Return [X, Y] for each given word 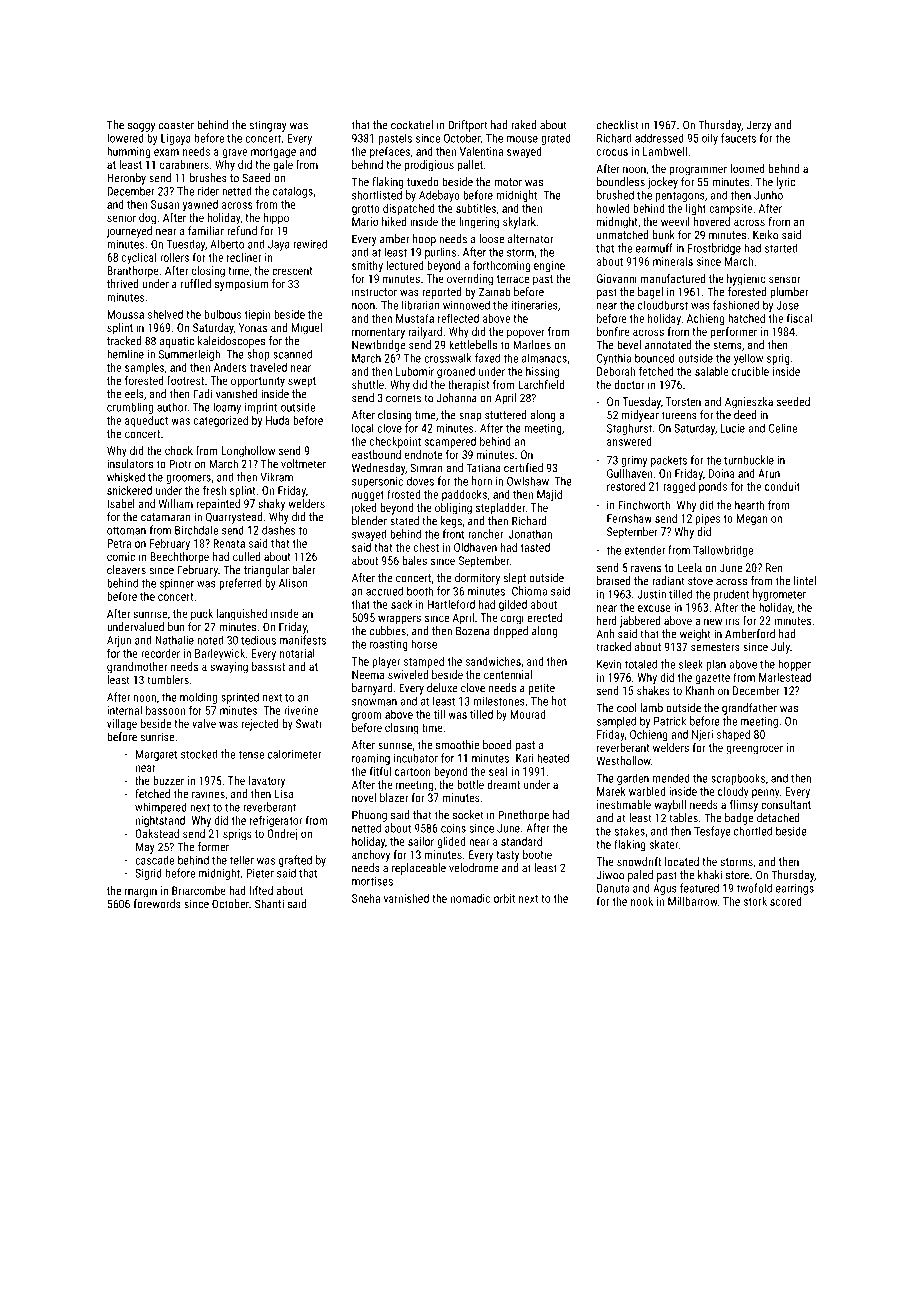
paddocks [464, 495]
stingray [268, 126]
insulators [130, 464]
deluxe [442, 688]
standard [521, 841]
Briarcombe [199, 890]
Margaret [157, 755]
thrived [123, 284]
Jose [787, 305]
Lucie [733, 428]
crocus [612, 152]
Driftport [468, 126]
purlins [440, 253]
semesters [715, 647]
